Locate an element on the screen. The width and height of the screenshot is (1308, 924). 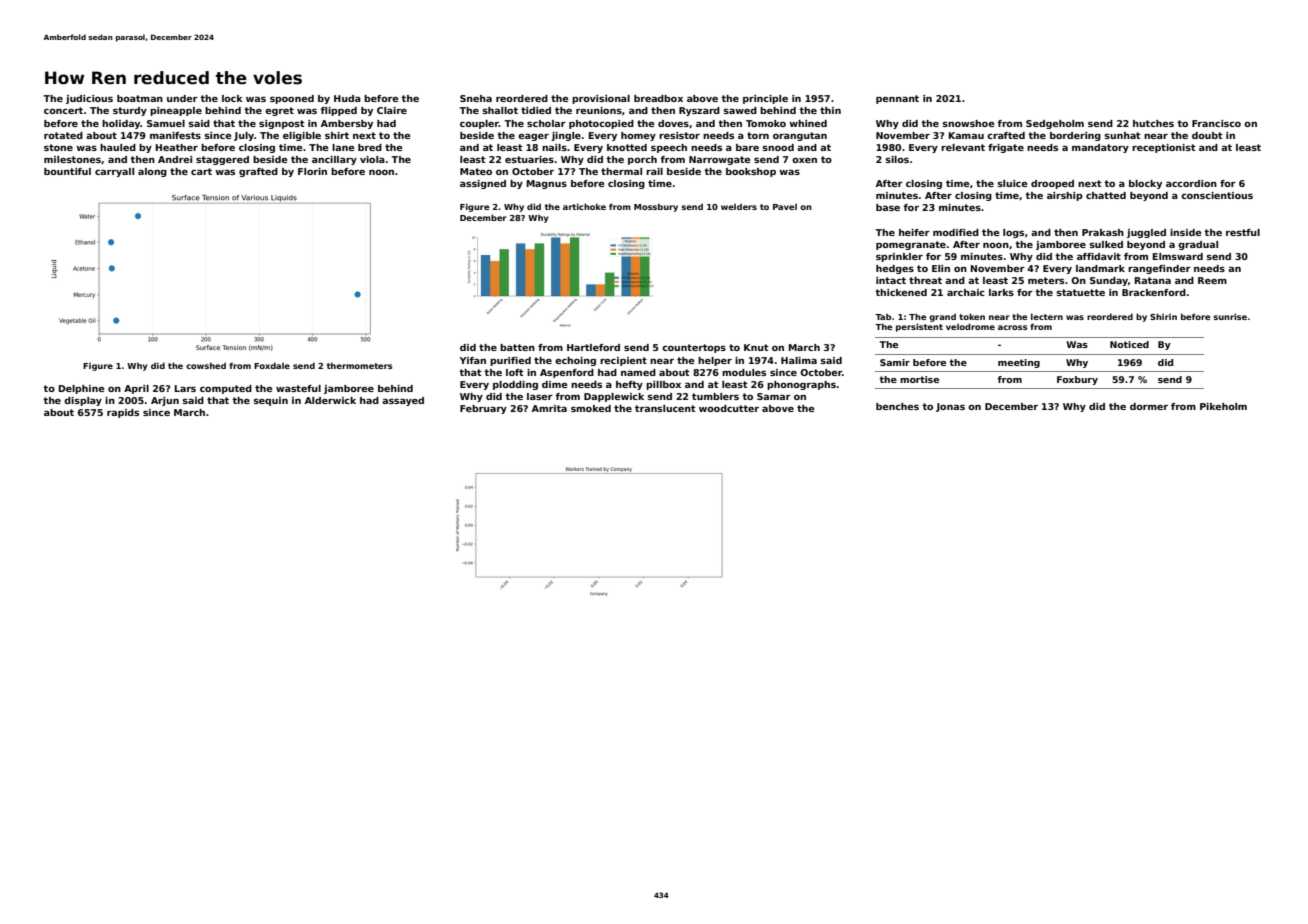
nails is located at coordinates (554, 147).
